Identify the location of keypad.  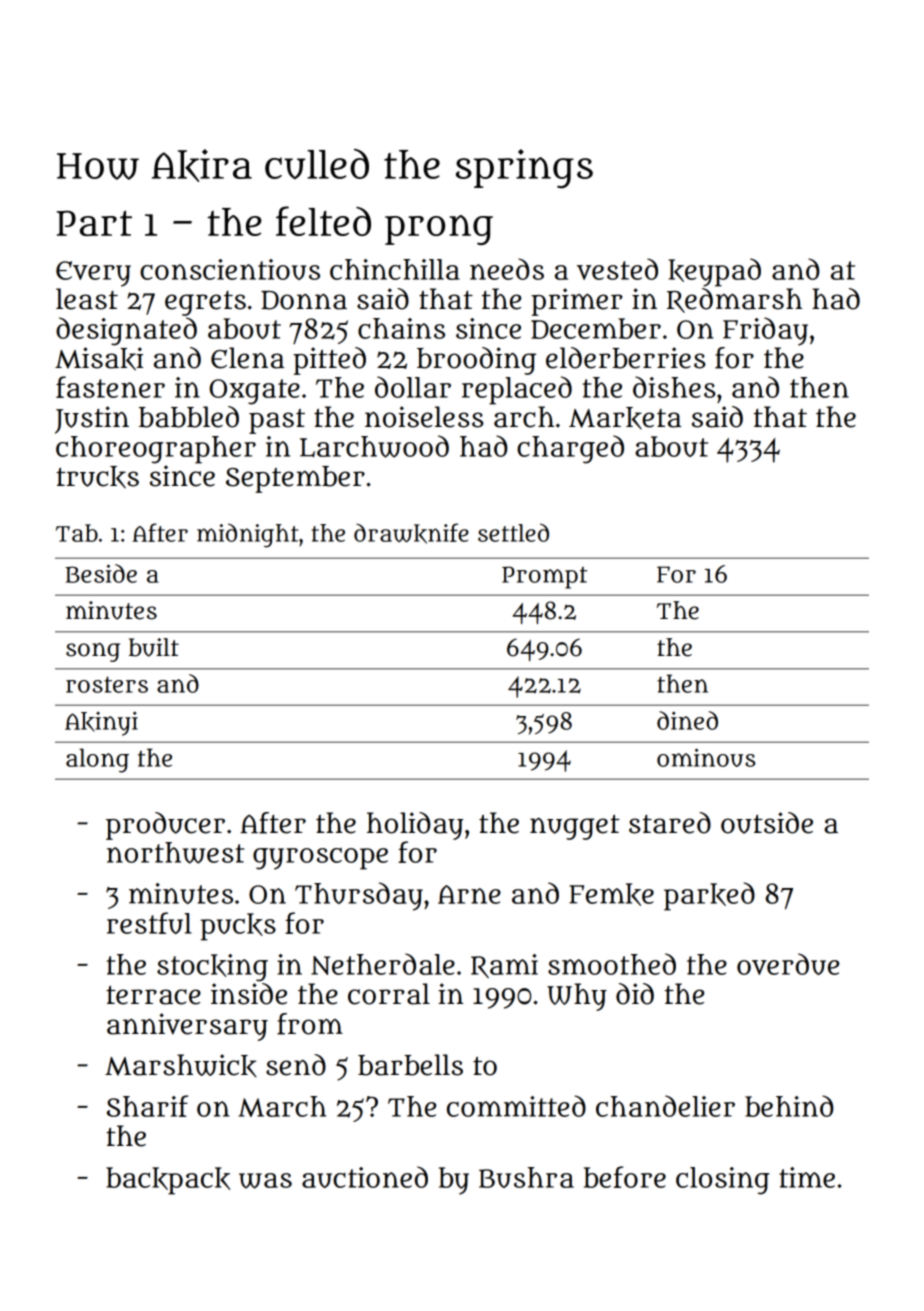
(715, 272).
